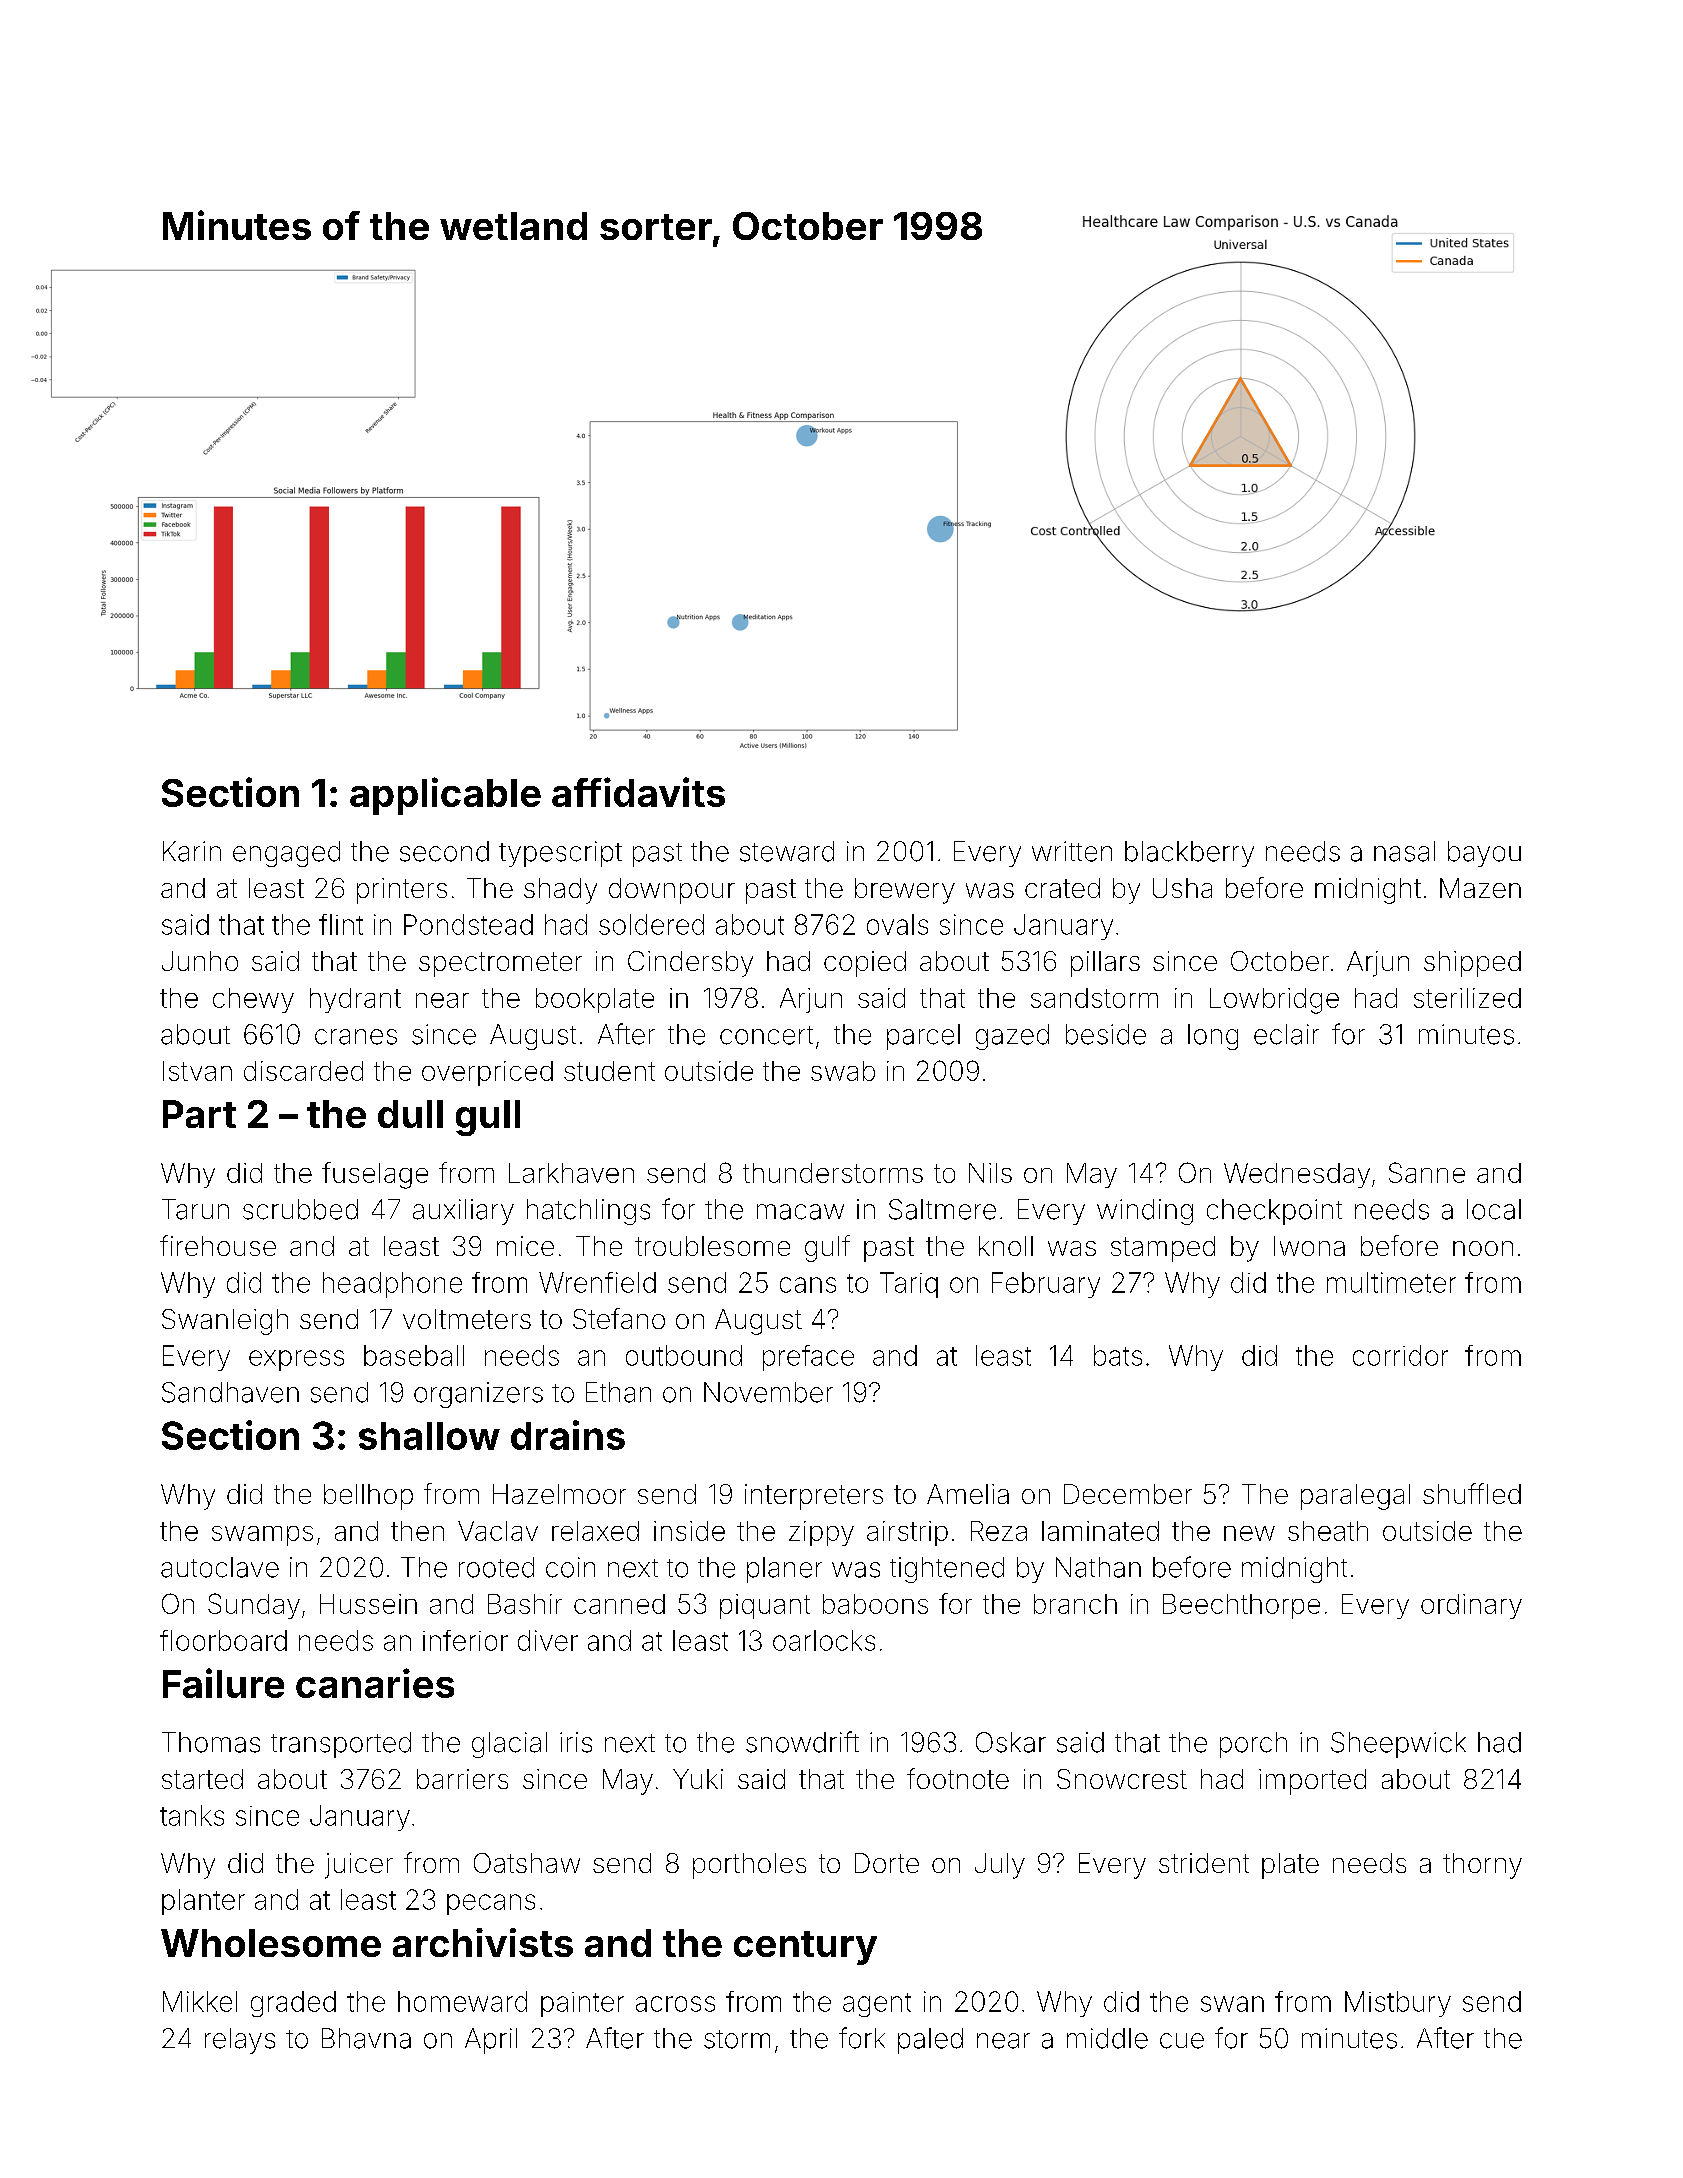  What do you see at coordinates (220, 1567) in the screenshot?
I see `autoclave` at bounding box center [220, 1567].
